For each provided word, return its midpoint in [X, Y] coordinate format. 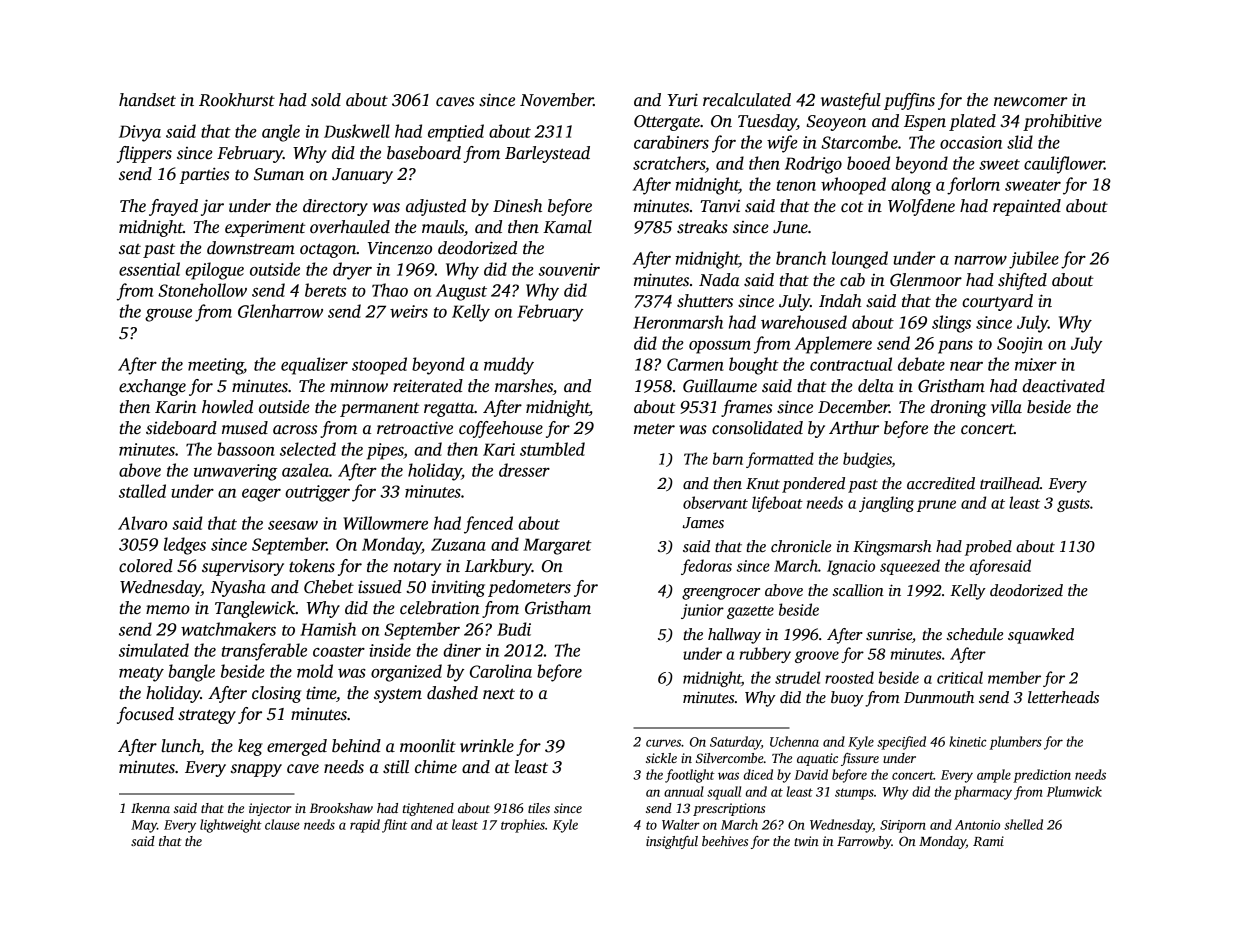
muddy [509, 366]
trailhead [1010, 483]
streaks [702, 227]
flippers [144, 154]
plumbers [1016, 743]
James [703, 523]
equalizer [314, 366]
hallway [734, 636]
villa [1006, 407]
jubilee [1034, 260]
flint [395, 826]
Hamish [328, 629]
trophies [523, 826]
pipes [385, 451]
